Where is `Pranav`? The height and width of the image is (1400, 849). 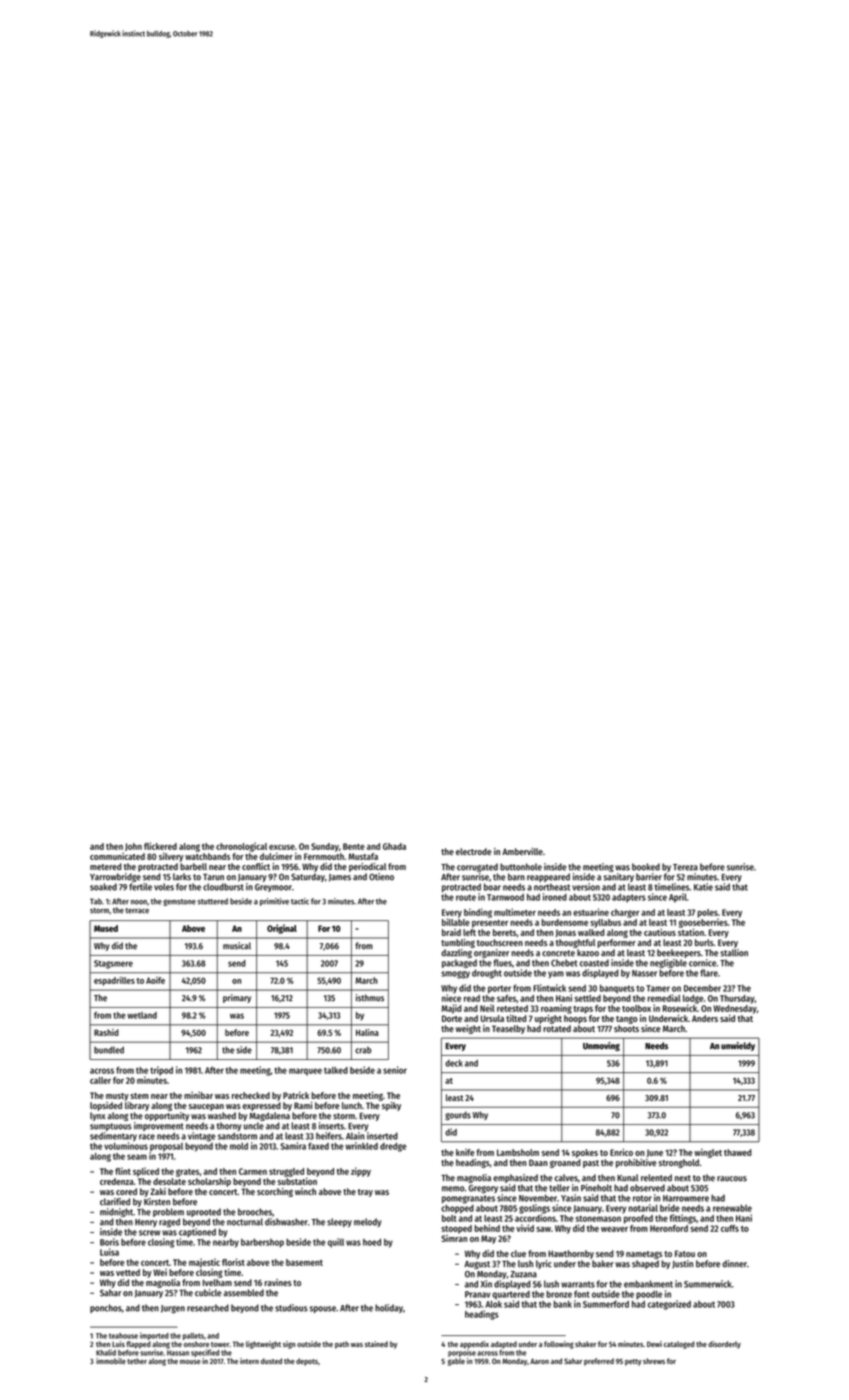 Pranav is located at coordinates (477, 1294).
